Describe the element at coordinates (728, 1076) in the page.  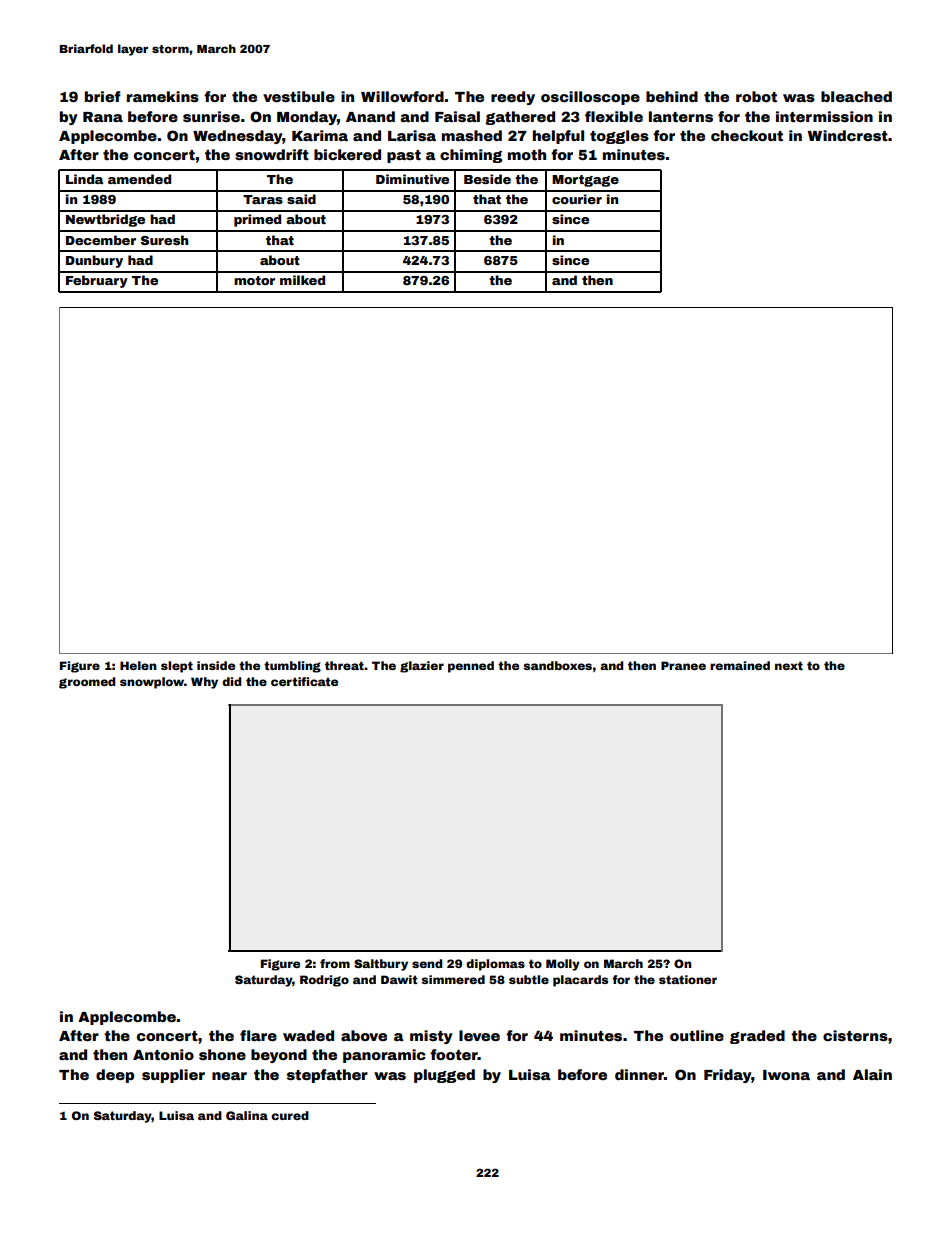
I see `Friday` at that location.
